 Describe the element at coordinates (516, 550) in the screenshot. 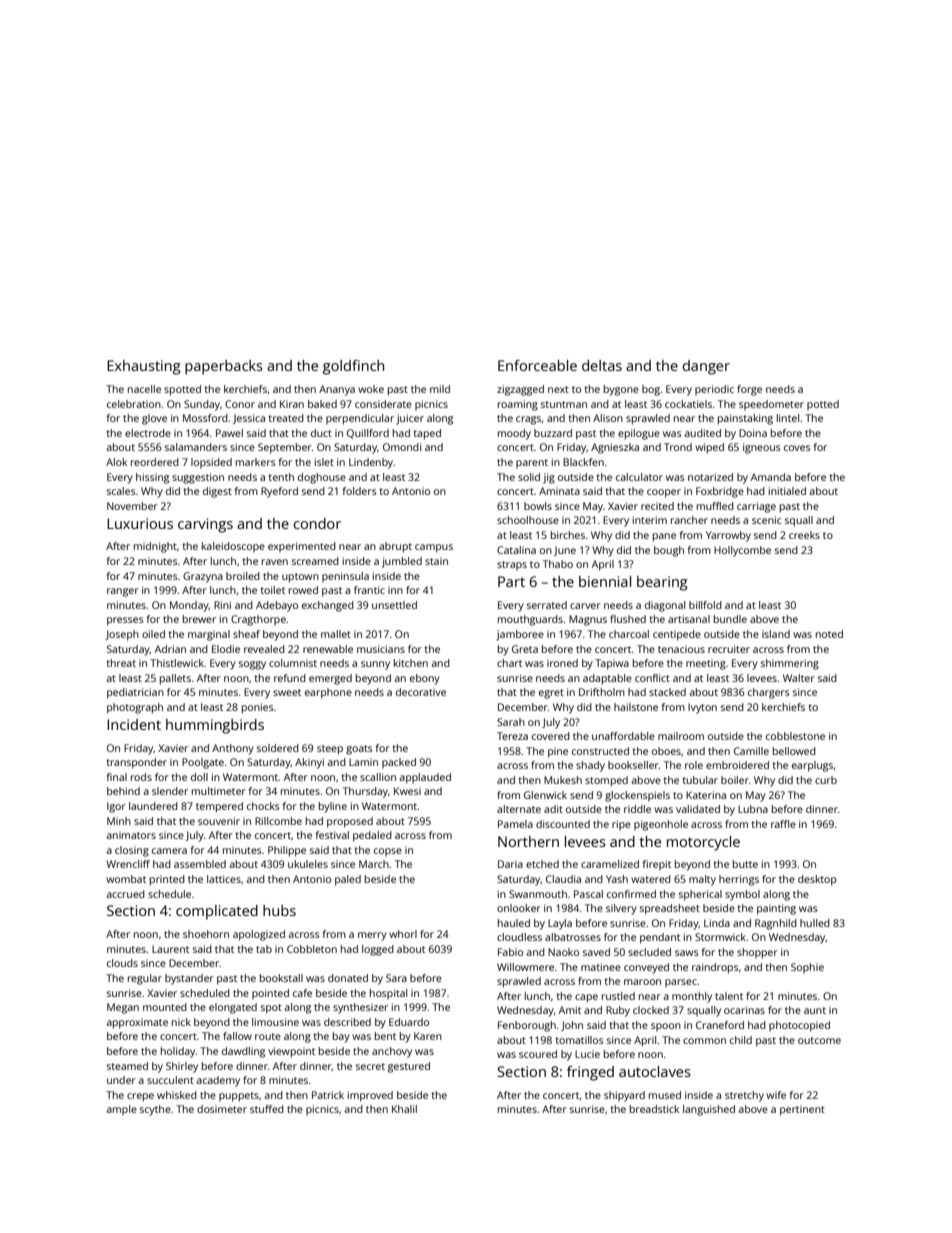

I see `Catalina` at that location.
